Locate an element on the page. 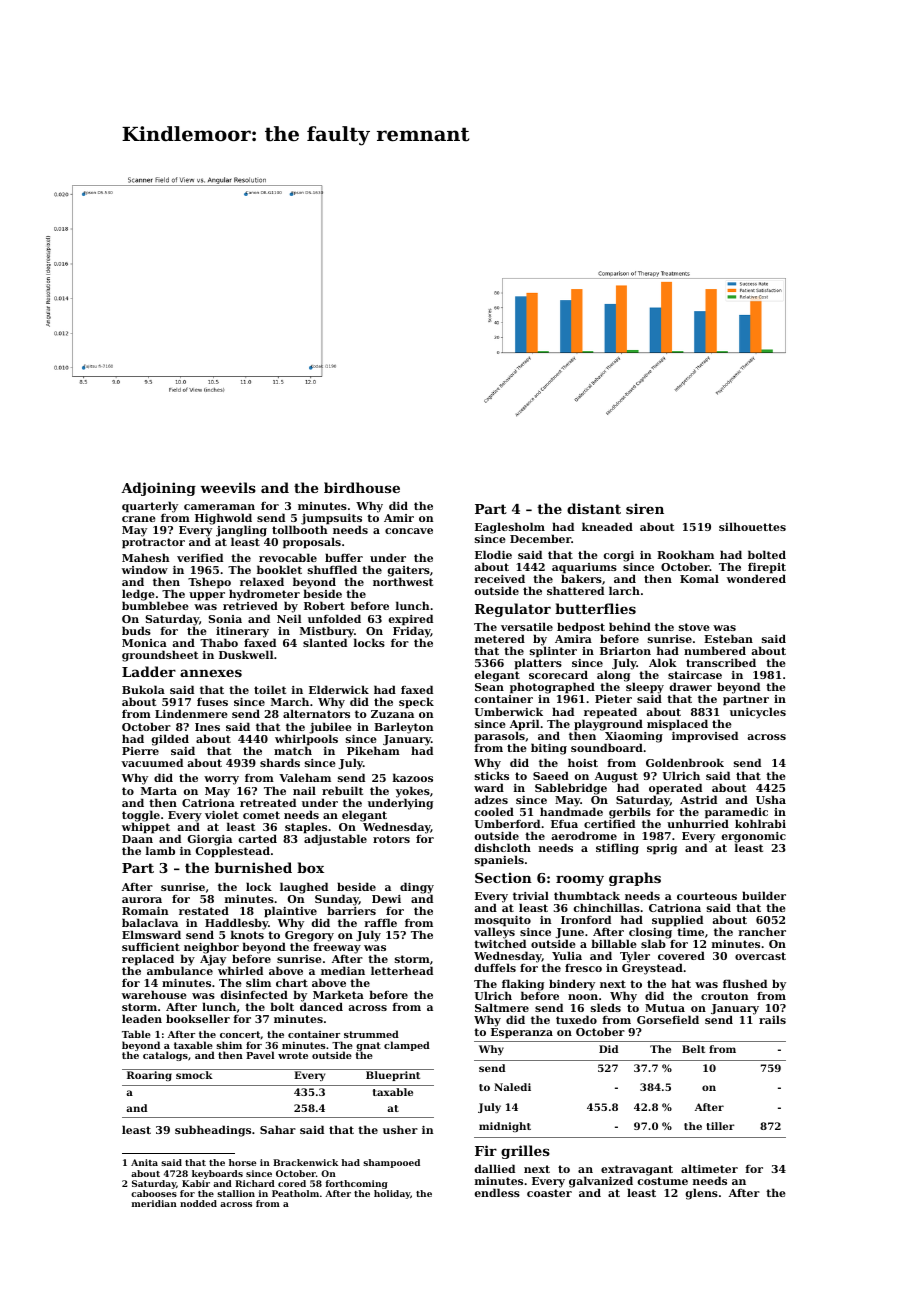 The height and width of the document is (1316, 908). Adjoining is located at coordinates (158, 489).
